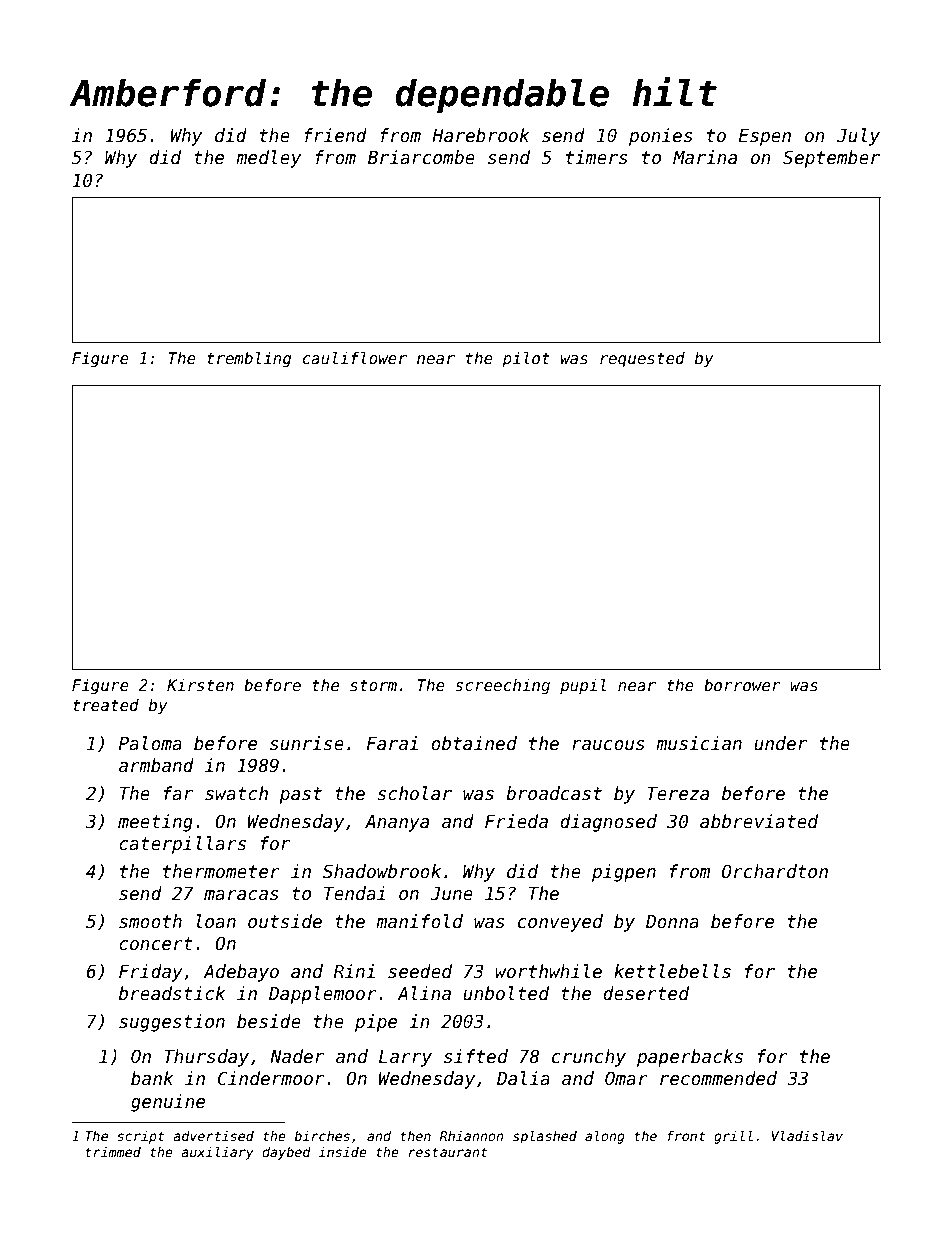 The width and height of the image is (952, 1233). What do you see at coordinates (742, 685) in the image?
I see `borrower` at bounding box center [742, 685].
